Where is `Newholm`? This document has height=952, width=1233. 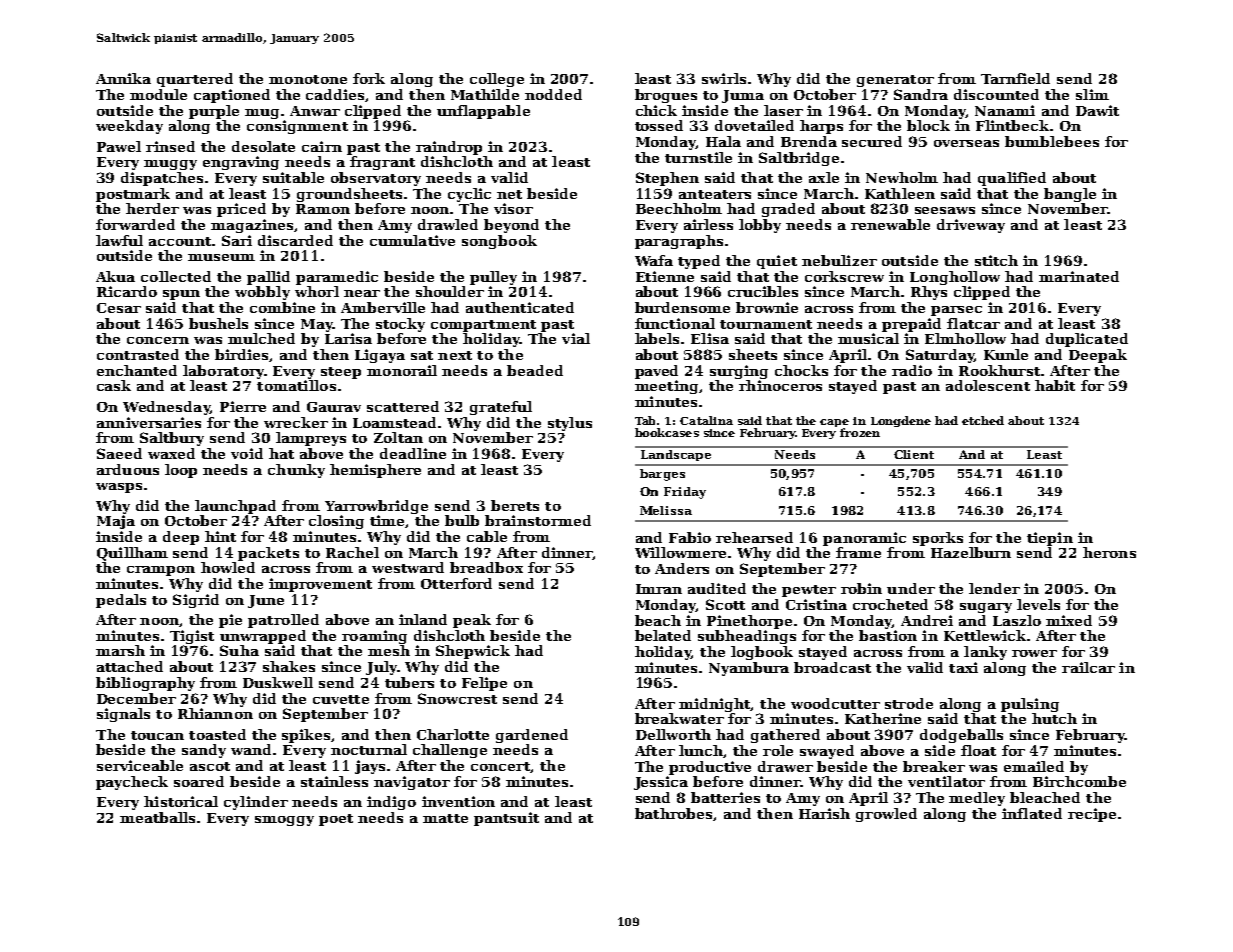
Newholm is located at coordinates (902, 177).
